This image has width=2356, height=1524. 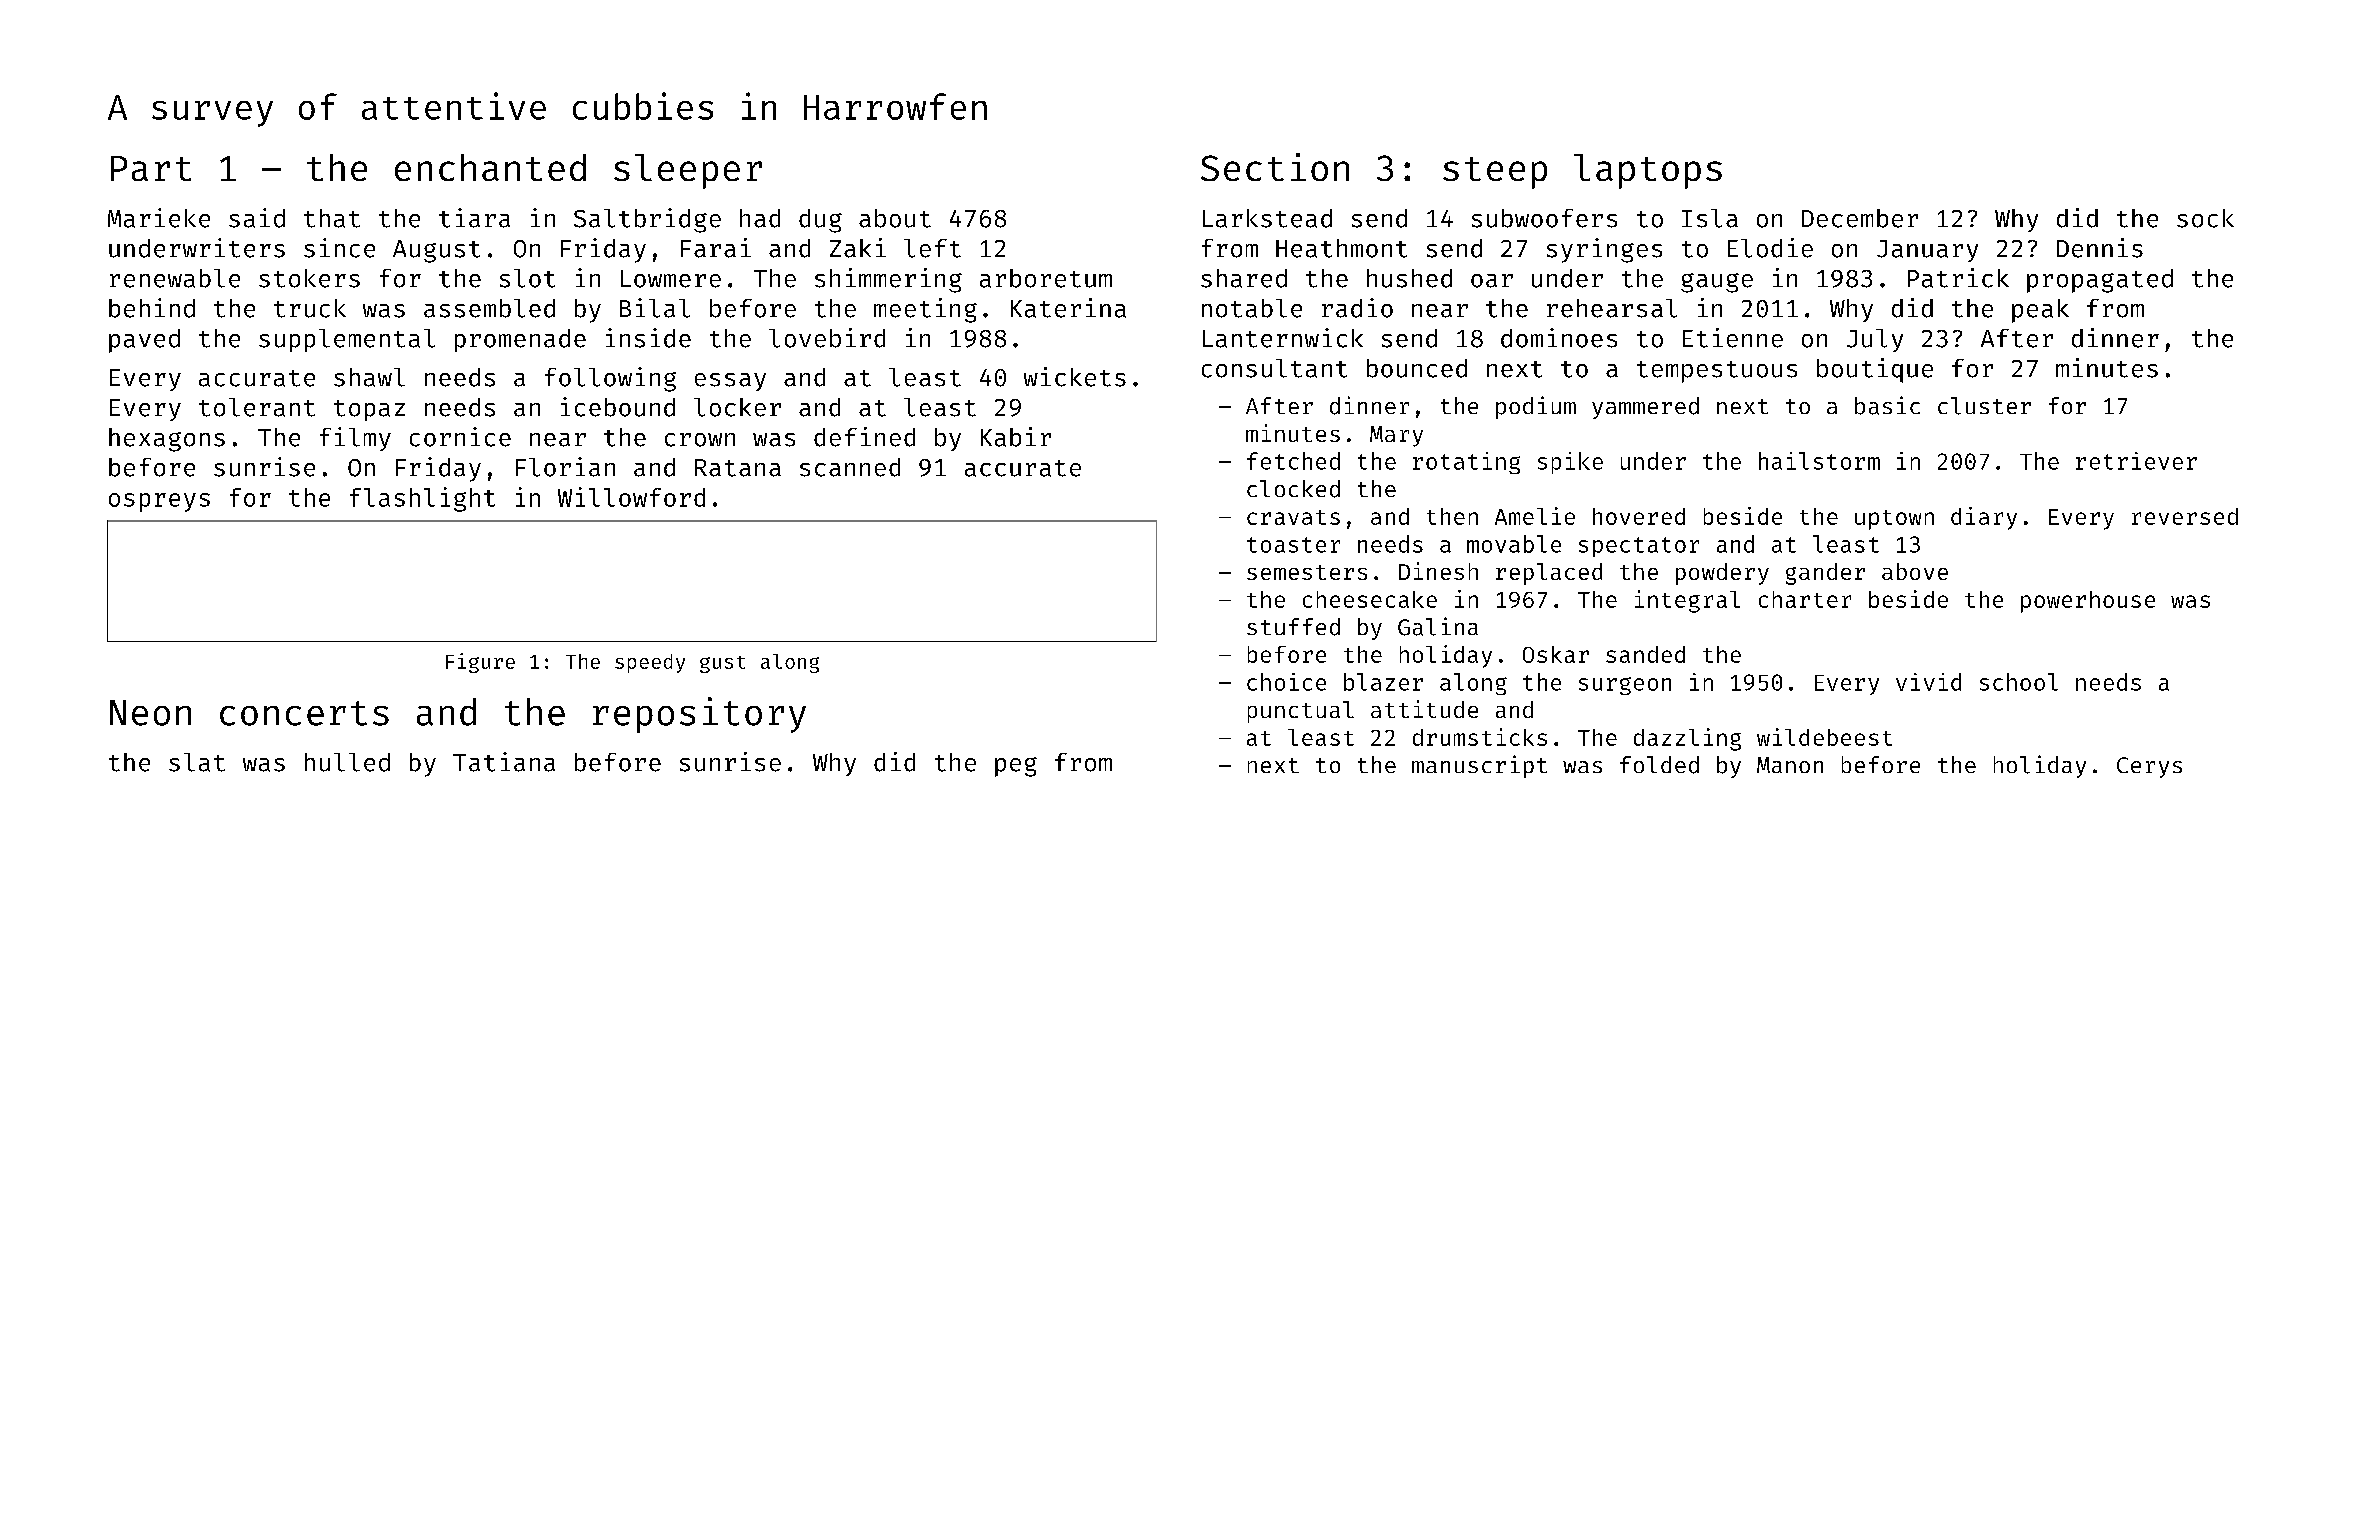 What do you see at coordinates (1293, 627) in the image?
I see `stuffed` at bounding box center [1293, 627].
